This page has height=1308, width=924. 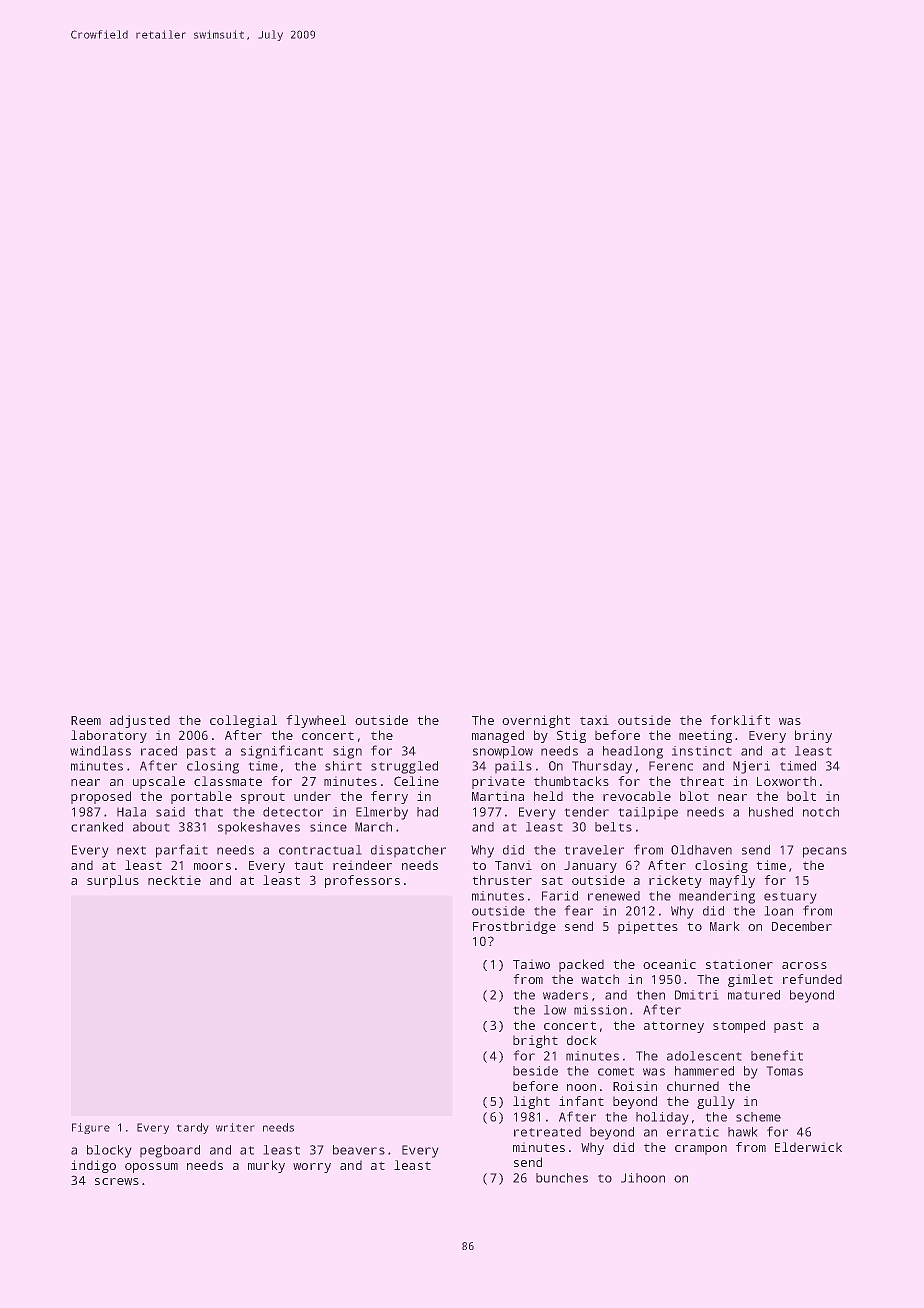 What do you see at coordinates (531, 964) in the page?
I see `Taiwo` at bounding box center [531, 964].
